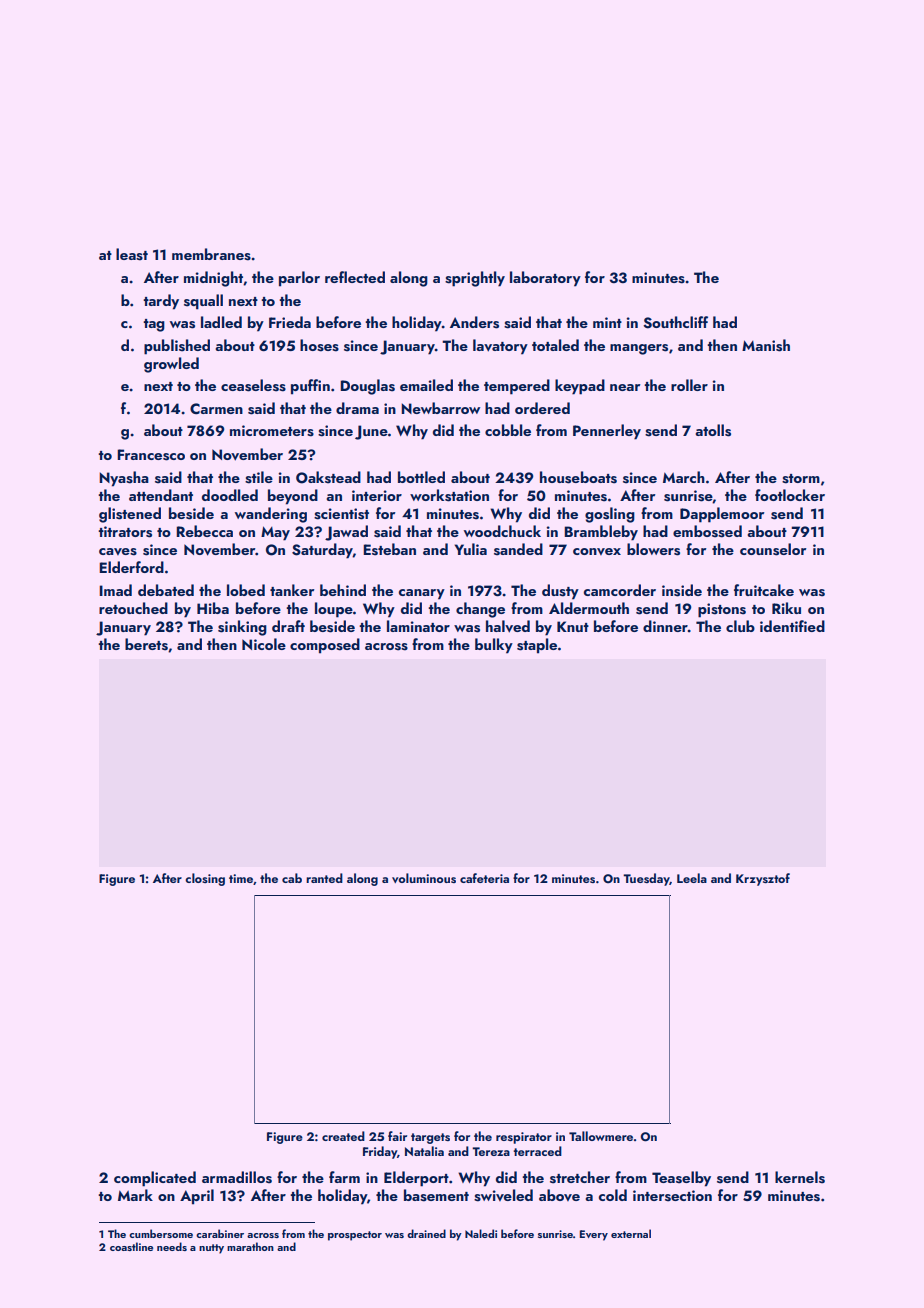 This document has height=1308, width=924. What do you see at coordinates (766, 345) in the document?
I see `Manish` at bounding box center [766, 345].
